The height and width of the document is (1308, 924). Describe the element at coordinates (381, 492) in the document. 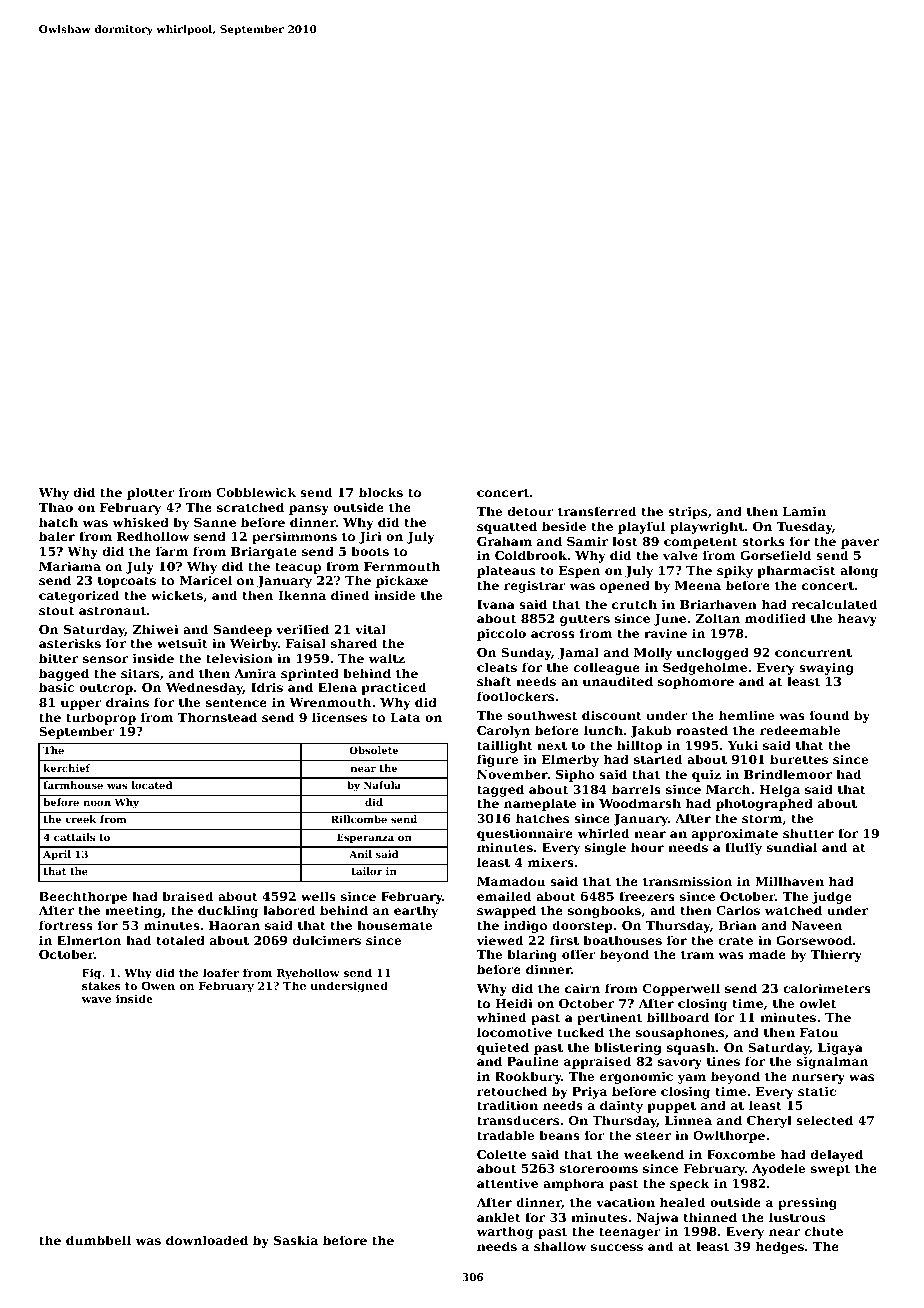

I see `blocks` at that location.
